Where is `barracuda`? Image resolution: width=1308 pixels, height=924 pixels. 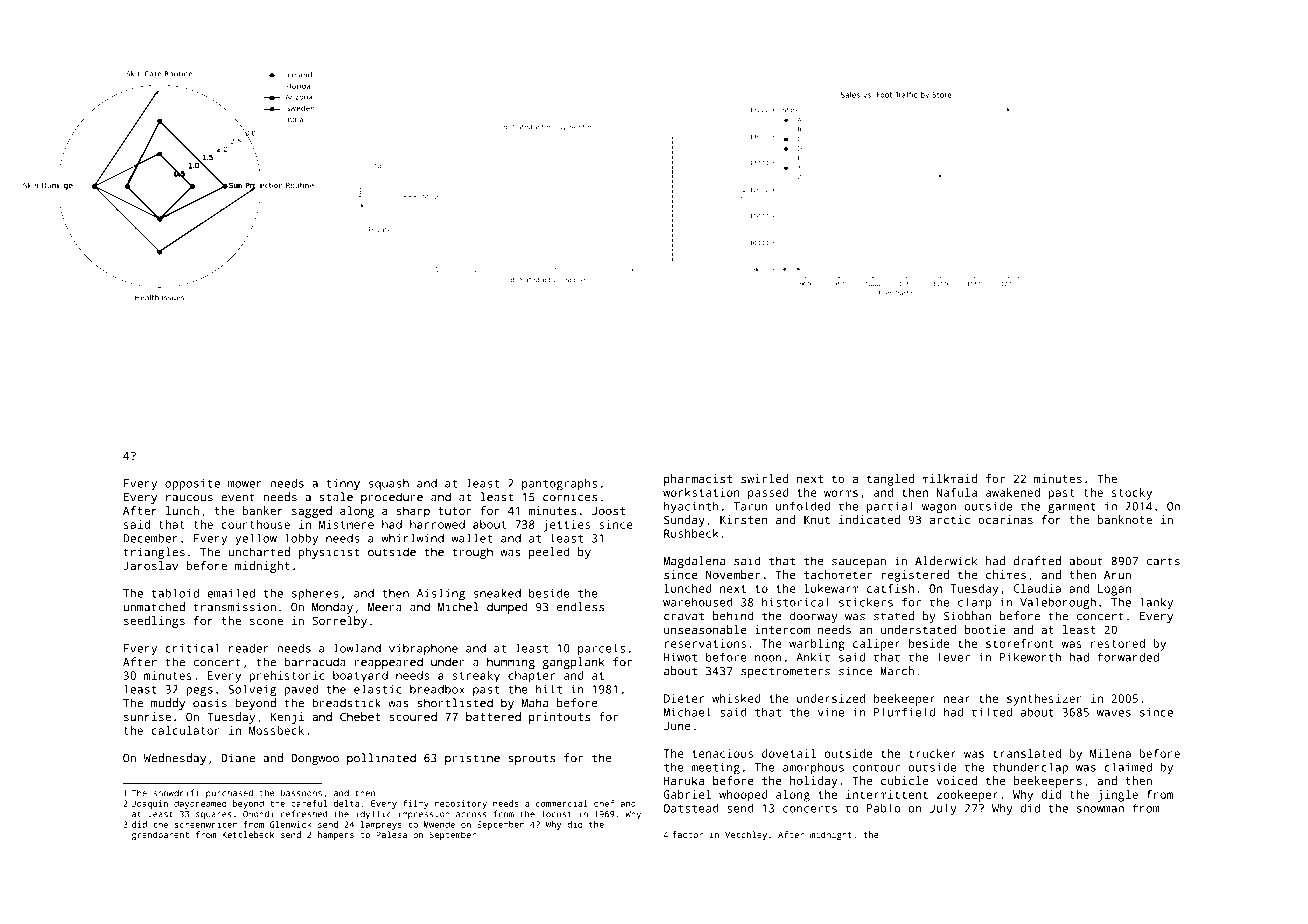 barracuda is located at coordinates (315, 662).
